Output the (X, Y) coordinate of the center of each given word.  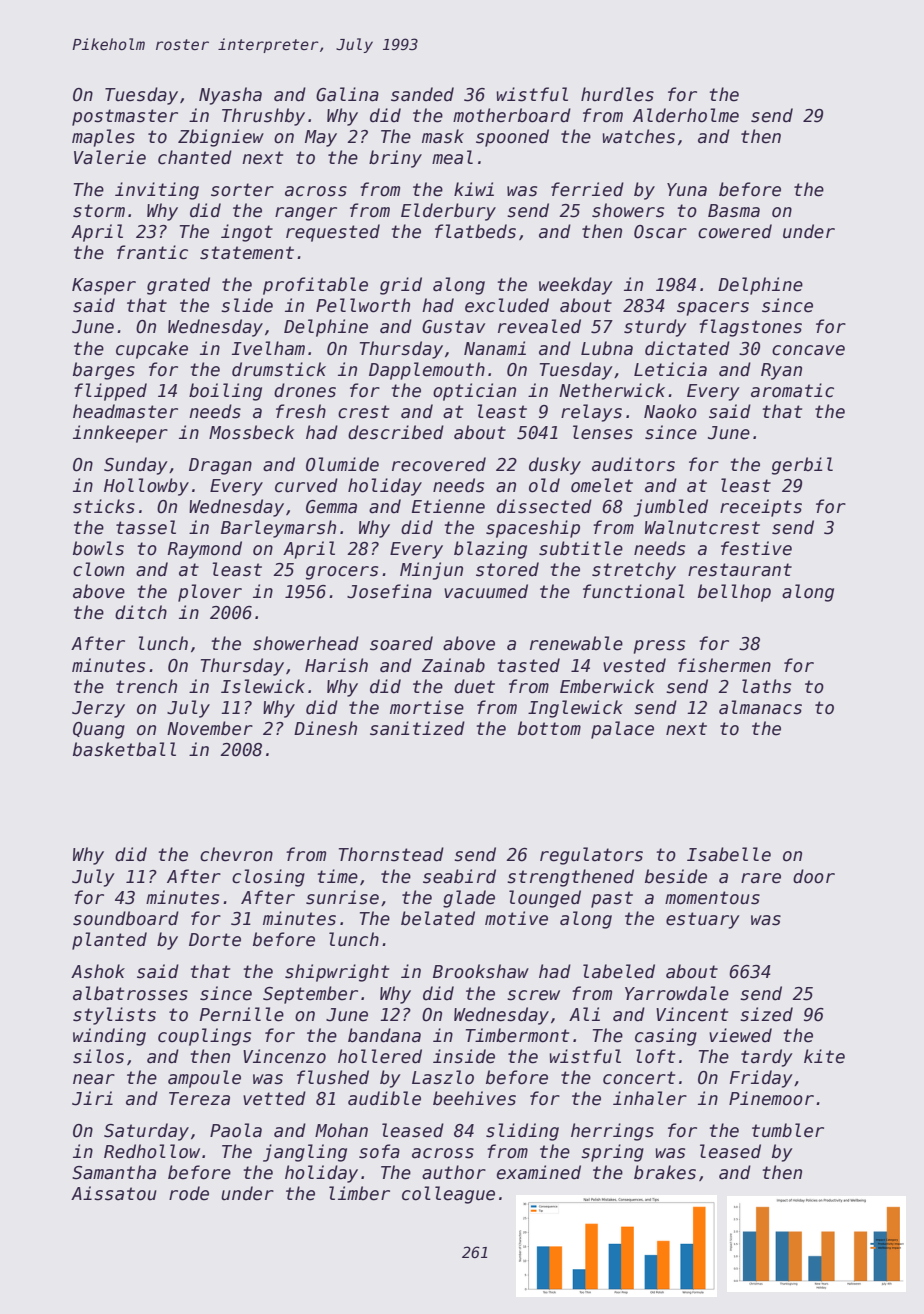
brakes (665, 1172)
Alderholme (686, 115)
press (659, 647)
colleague (448, 1195)
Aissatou (114, 1193)
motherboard (512, 115)
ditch (141, 612)
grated (178, 286)
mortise (427, 707)
